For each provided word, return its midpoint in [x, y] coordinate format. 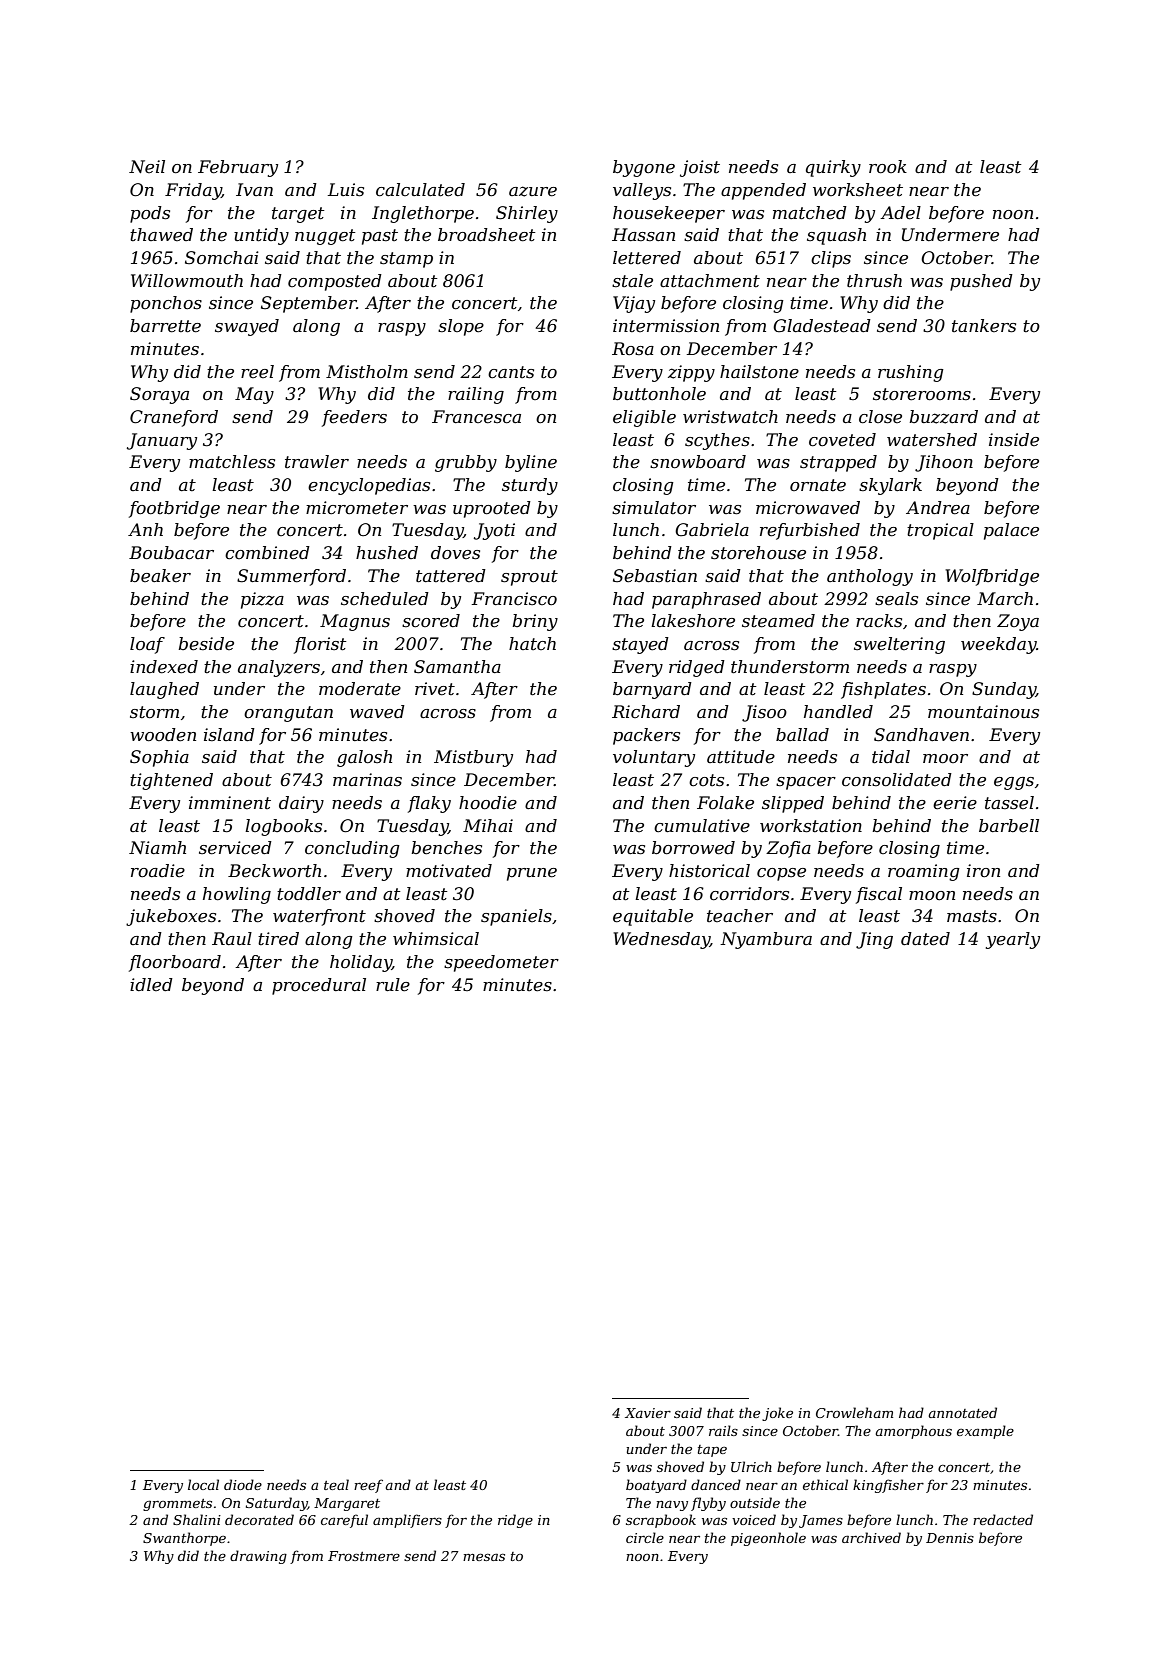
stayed [640, 645]
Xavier [648, 1413]
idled [151, 984]
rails [723, 1430]
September [309, 304]
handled [838, 712]
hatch [532, 643]
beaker [160, 575]
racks [879, 621]
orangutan [288, 714]
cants [511, 372]
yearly [1013, 940]
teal [336, 1484]
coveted [842, 440]
